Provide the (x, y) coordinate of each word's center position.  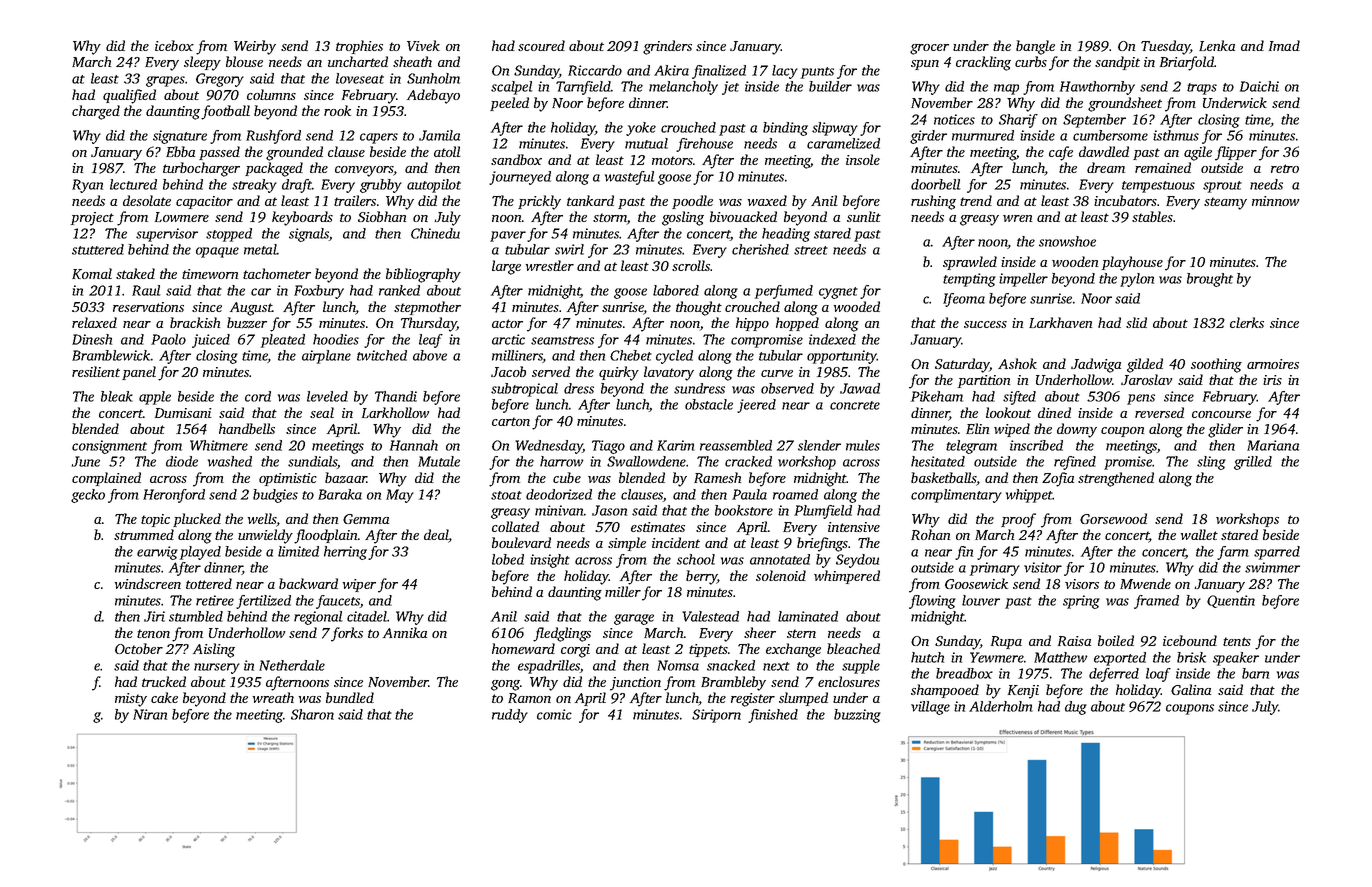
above (430, 355)
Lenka (1217, 45)
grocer (929, 49)
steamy (1225, 203)
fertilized (263, 602)
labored (676, 290)
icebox (174, 45)
